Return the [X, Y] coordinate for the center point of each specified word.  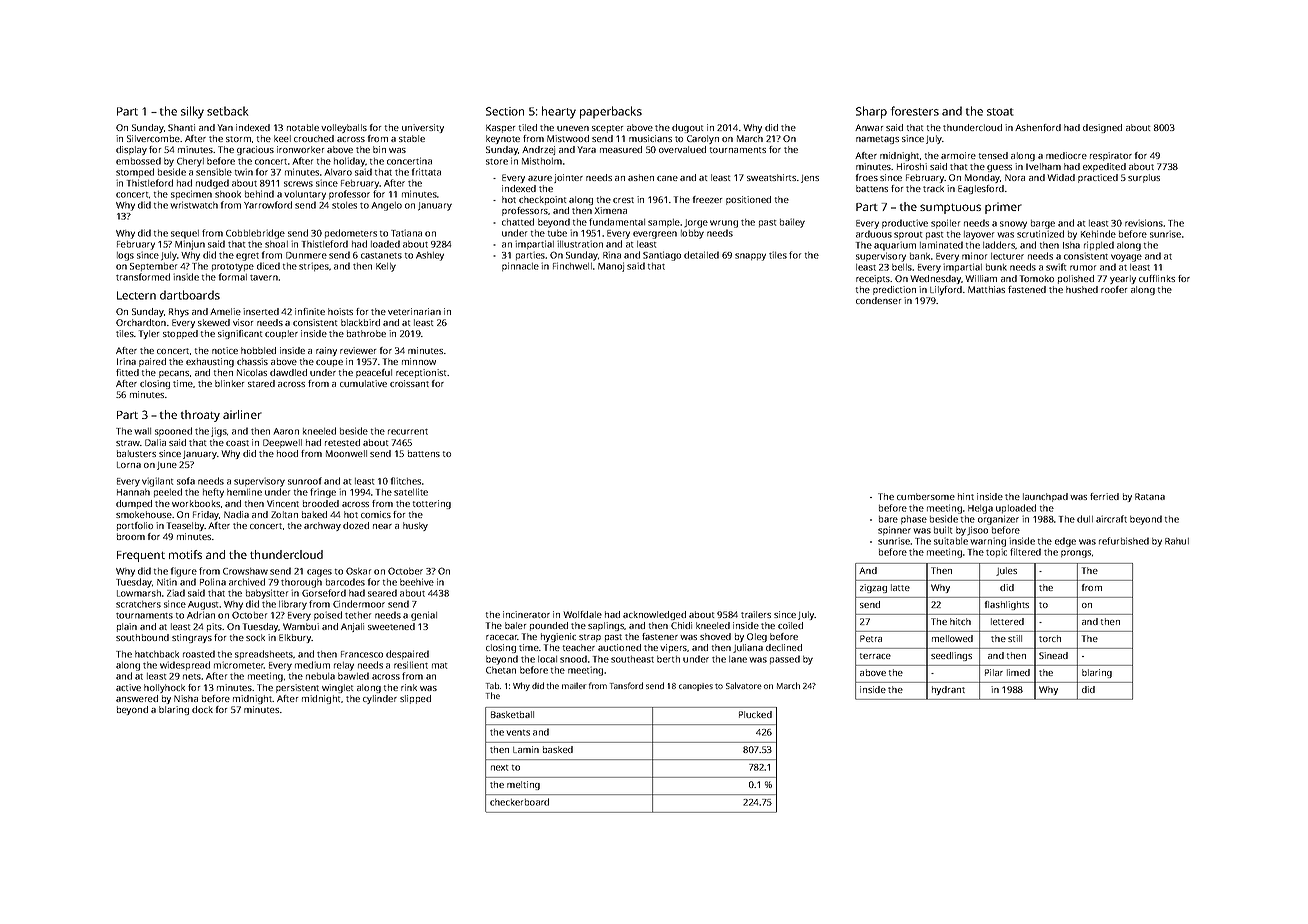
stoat [1000, 112]
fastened [1027, 289]
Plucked [755, 714]
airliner [242, 414]
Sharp [871, 112]
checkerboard [519, 802]
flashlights [1007, 605]
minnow [419, 361]
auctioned [619, 647]
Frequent [141, 556]
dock [202, 709]
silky [192, 112]
